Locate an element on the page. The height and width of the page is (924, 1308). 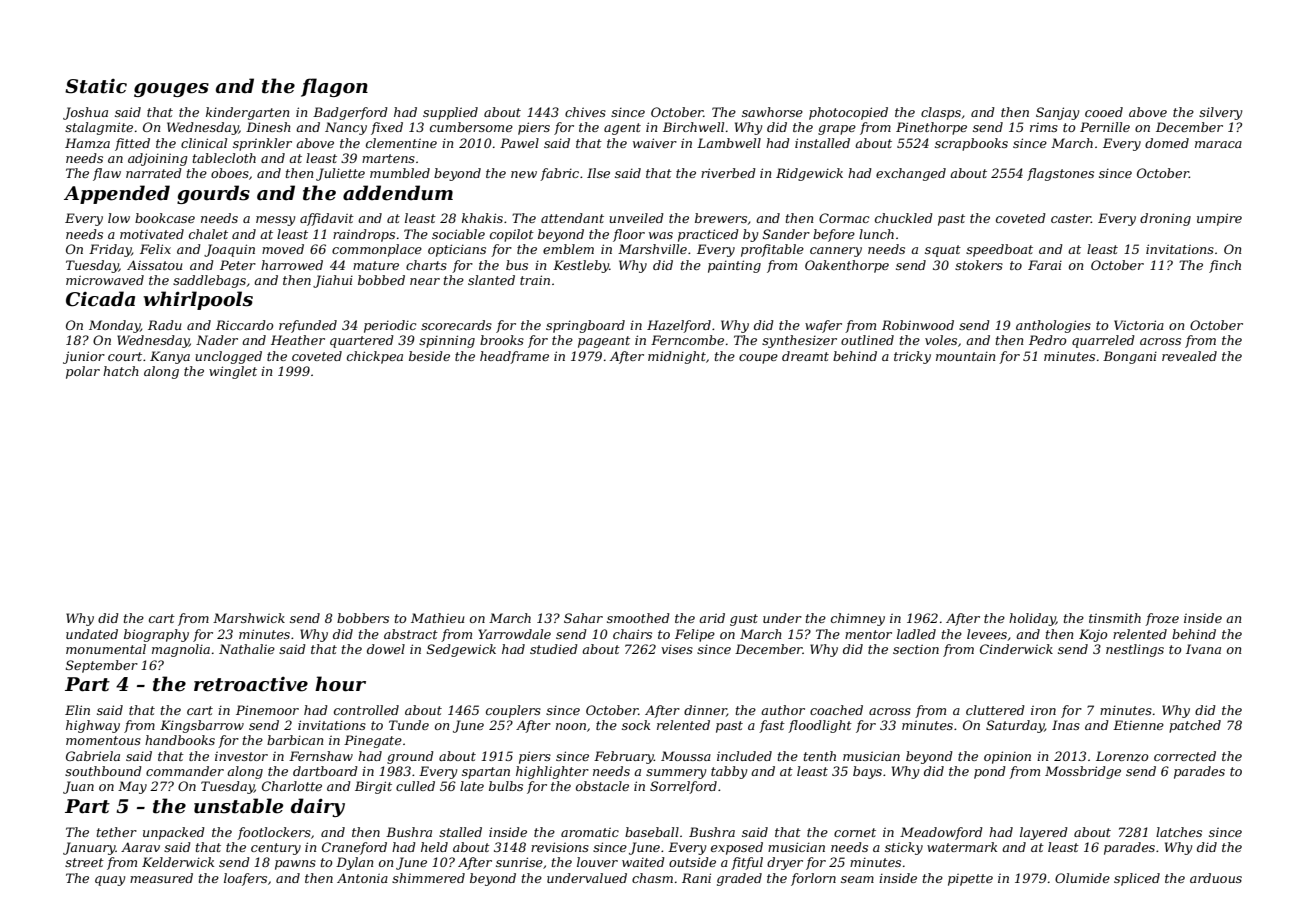
supplied is located at coordinates (450, 113).
